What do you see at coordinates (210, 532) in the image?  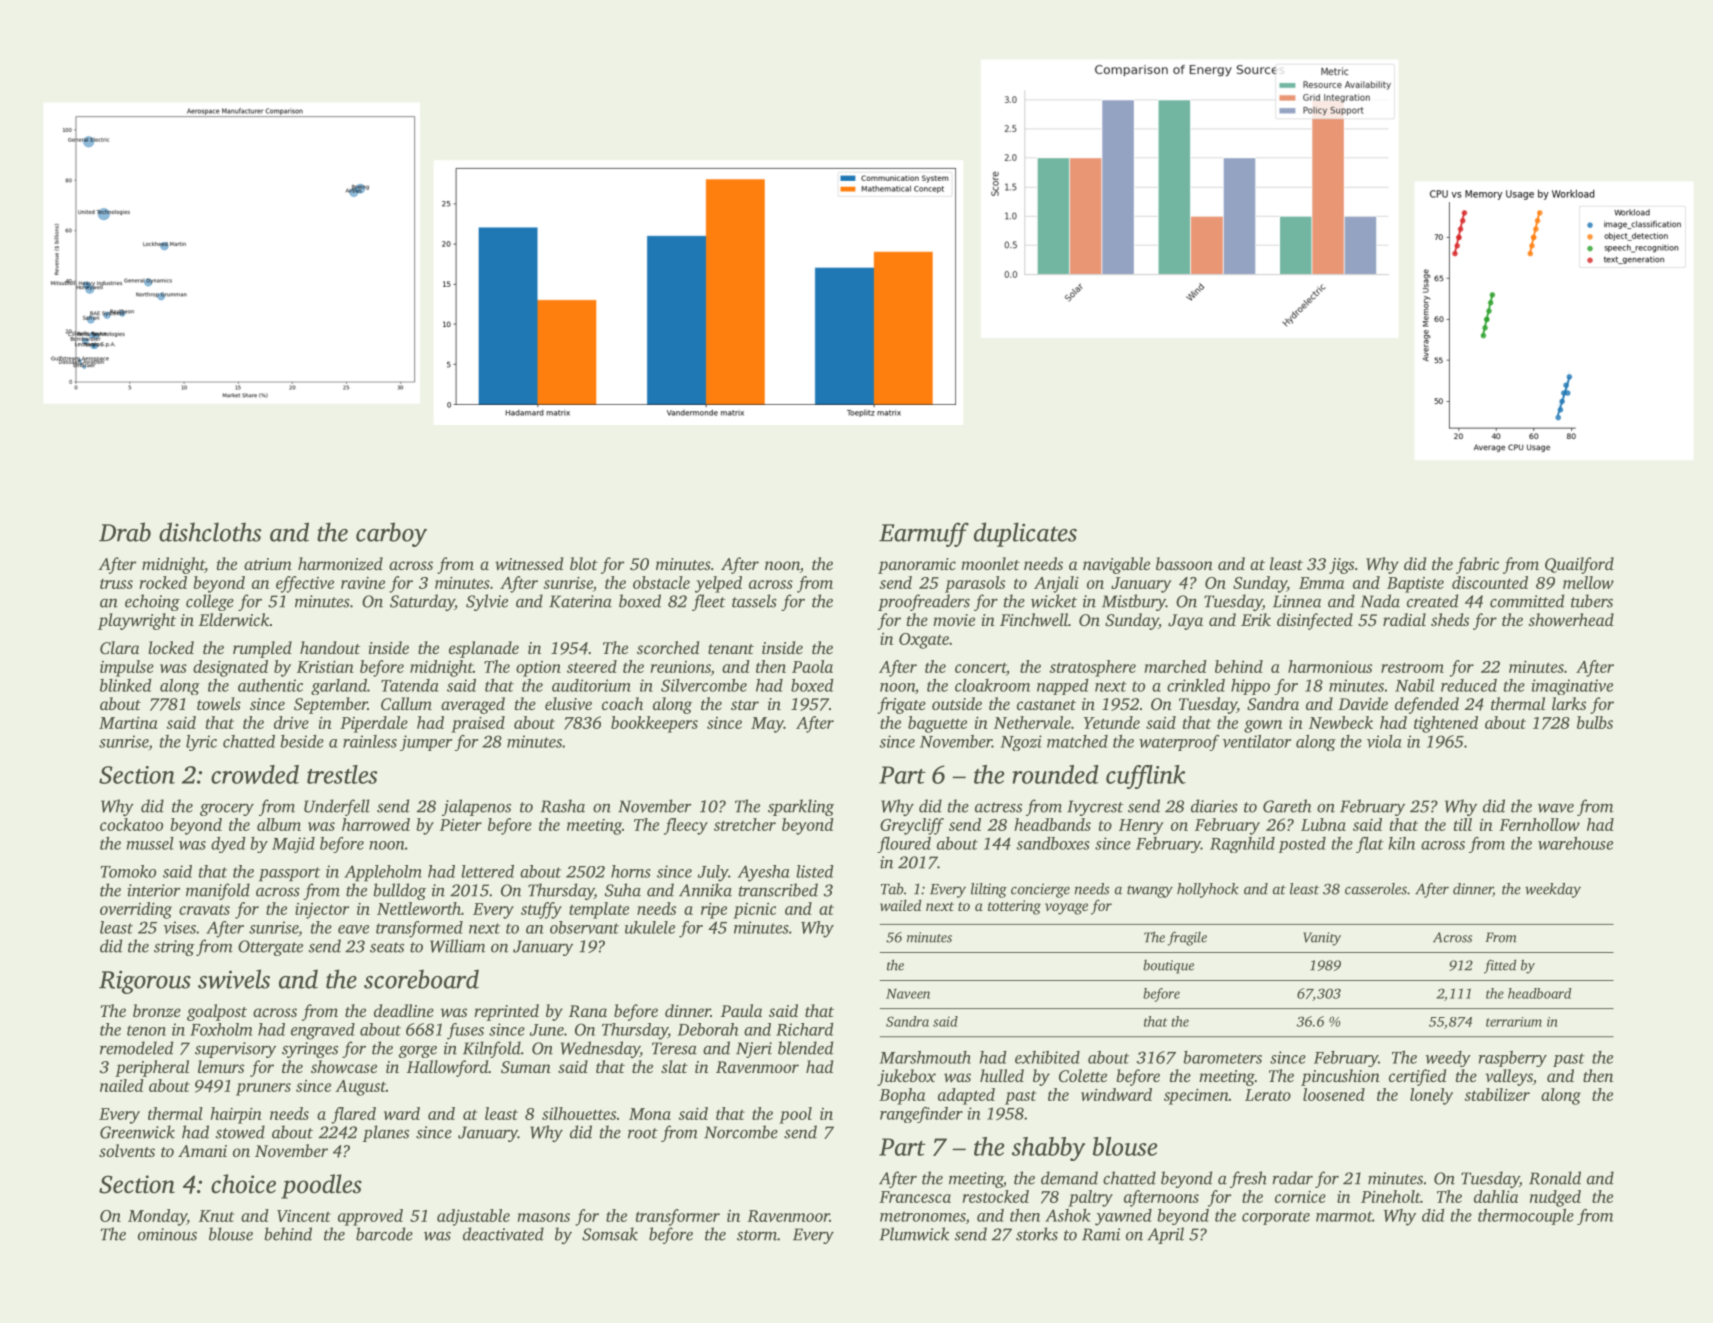 I see `dishcloths` at bounding box center [210, 532].
